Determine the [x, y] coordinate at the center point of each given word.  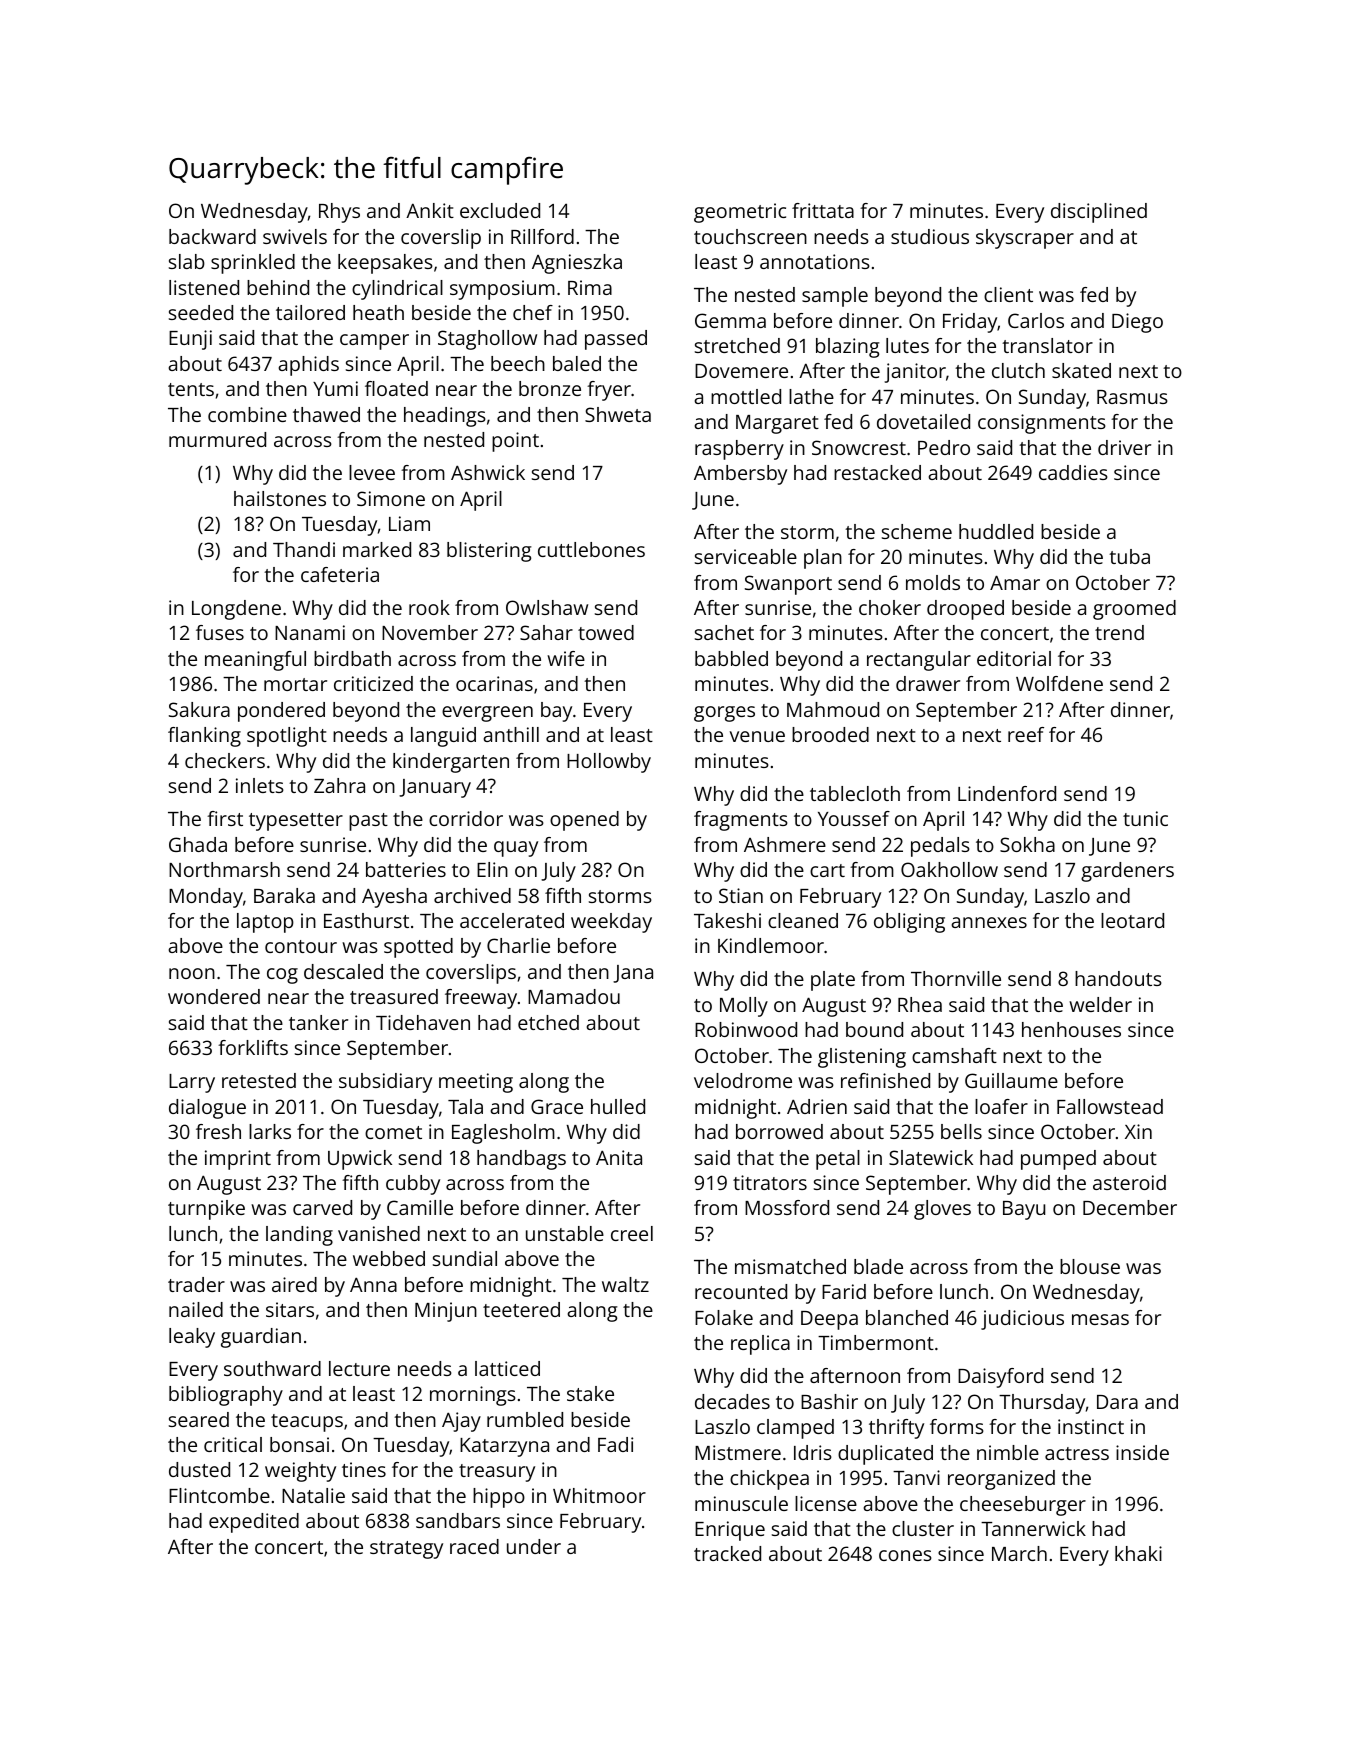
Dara [1117, 1402]
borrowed [779, 1131]
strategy [406, 1550]
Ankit [430, 210]
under [534, 1546]
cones [905, 1555]
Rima [590, 287]
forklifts [253, 1047]
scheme [917, 531]
